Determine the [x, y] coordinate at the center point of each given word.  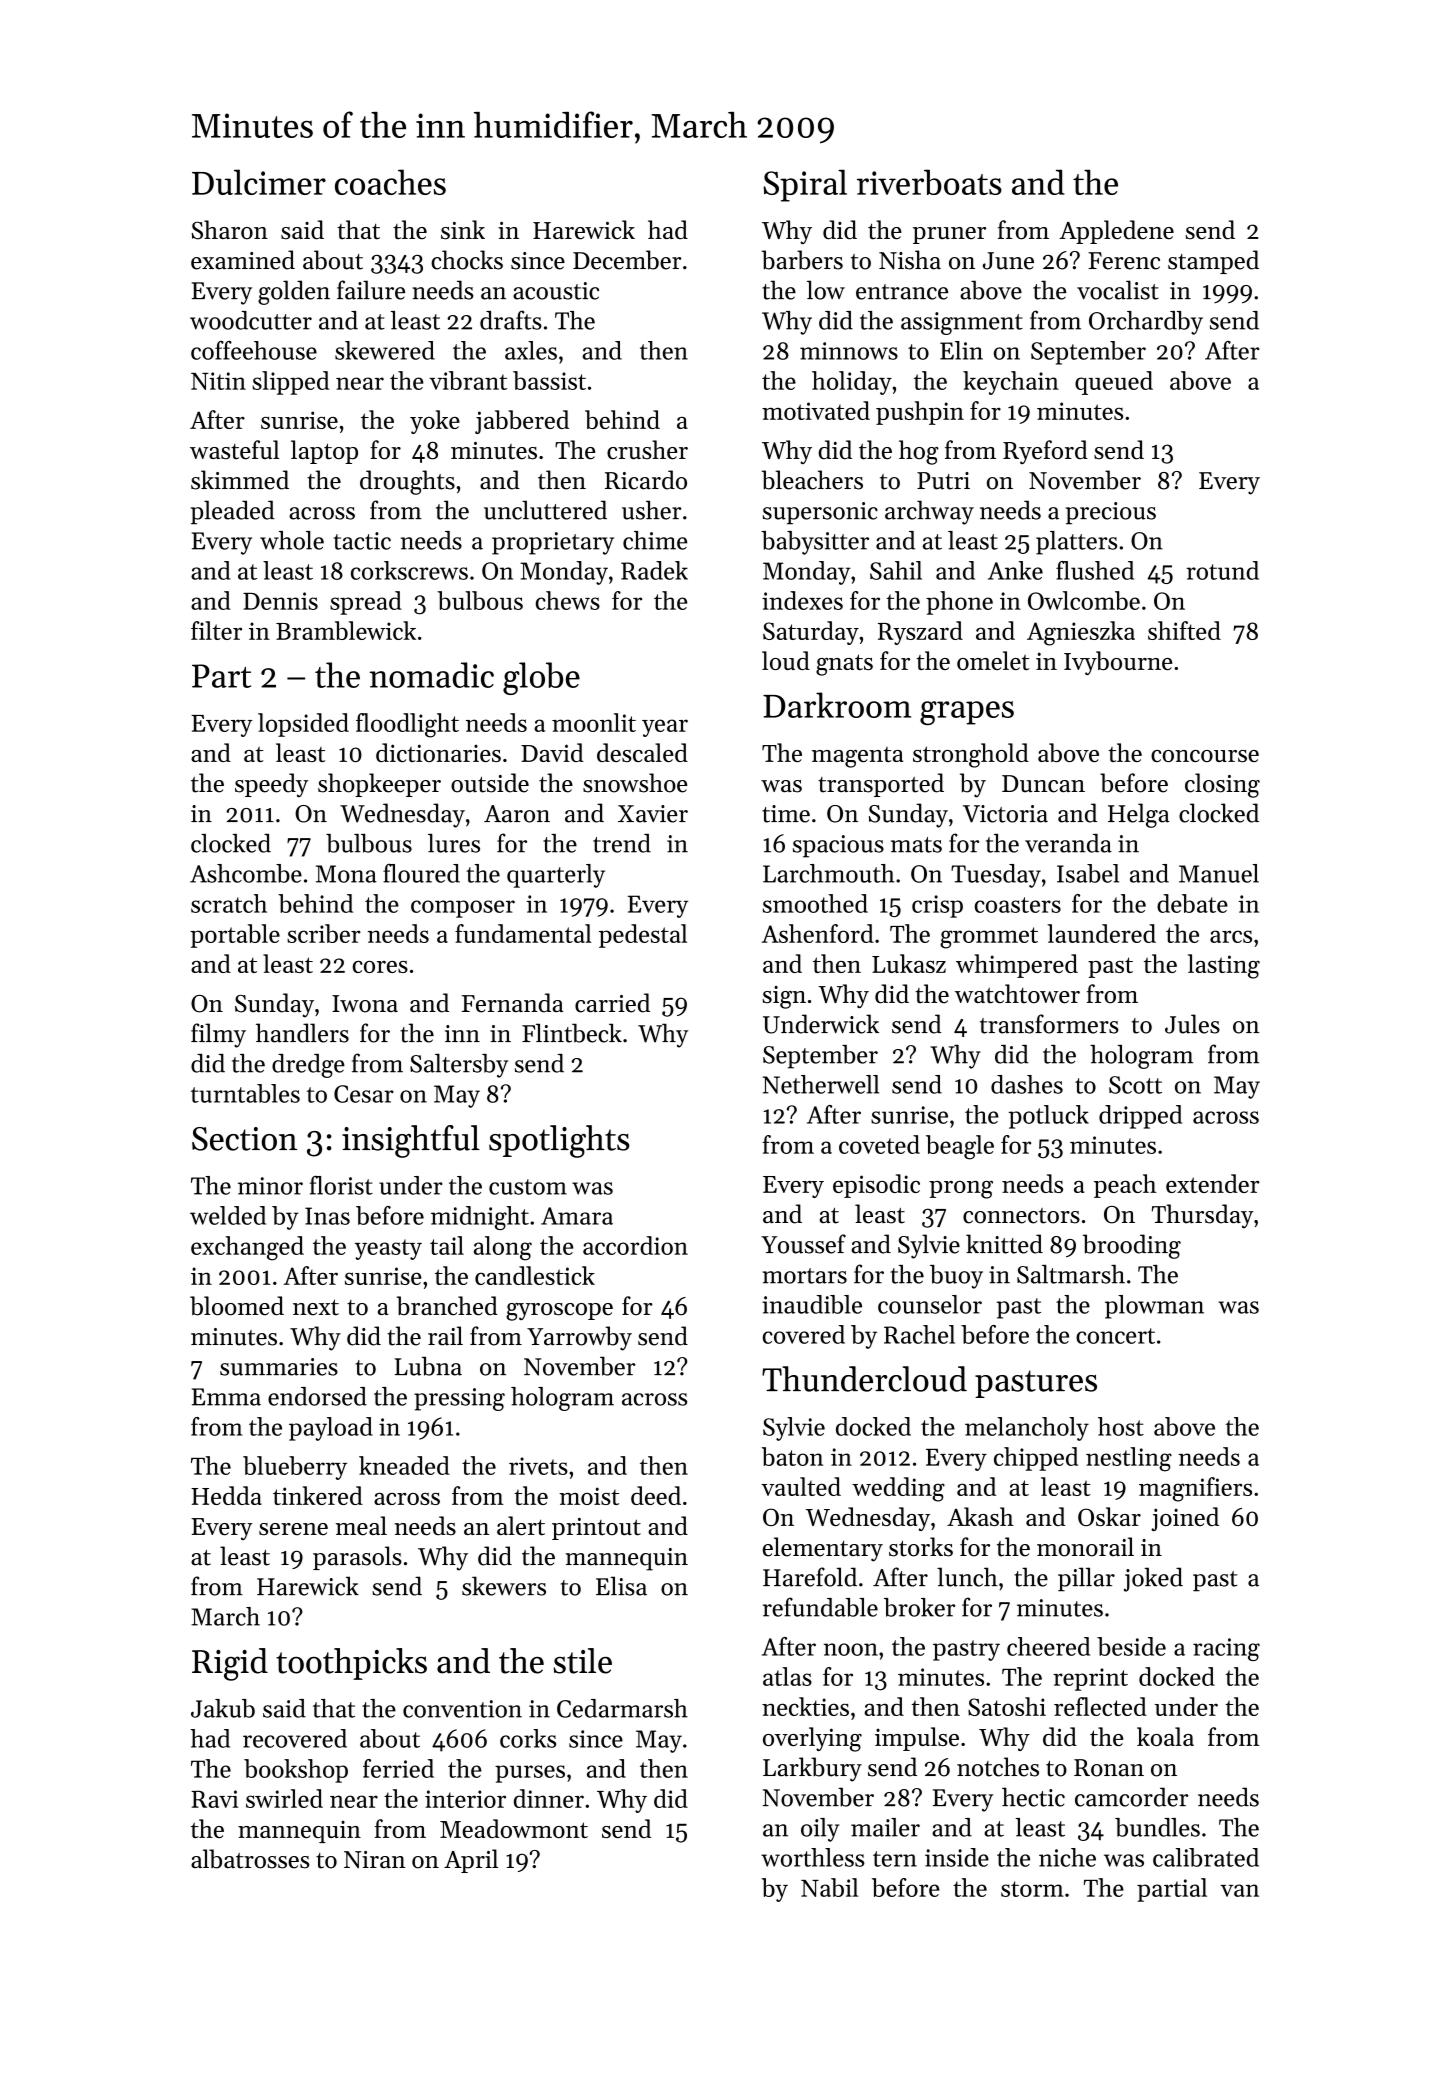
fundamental [523, 933]
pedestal [643, 936]
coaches [390, 182]
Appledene [1116, 232]
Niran [375, 1860]
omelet [993, 660]
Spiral [805, 185]
